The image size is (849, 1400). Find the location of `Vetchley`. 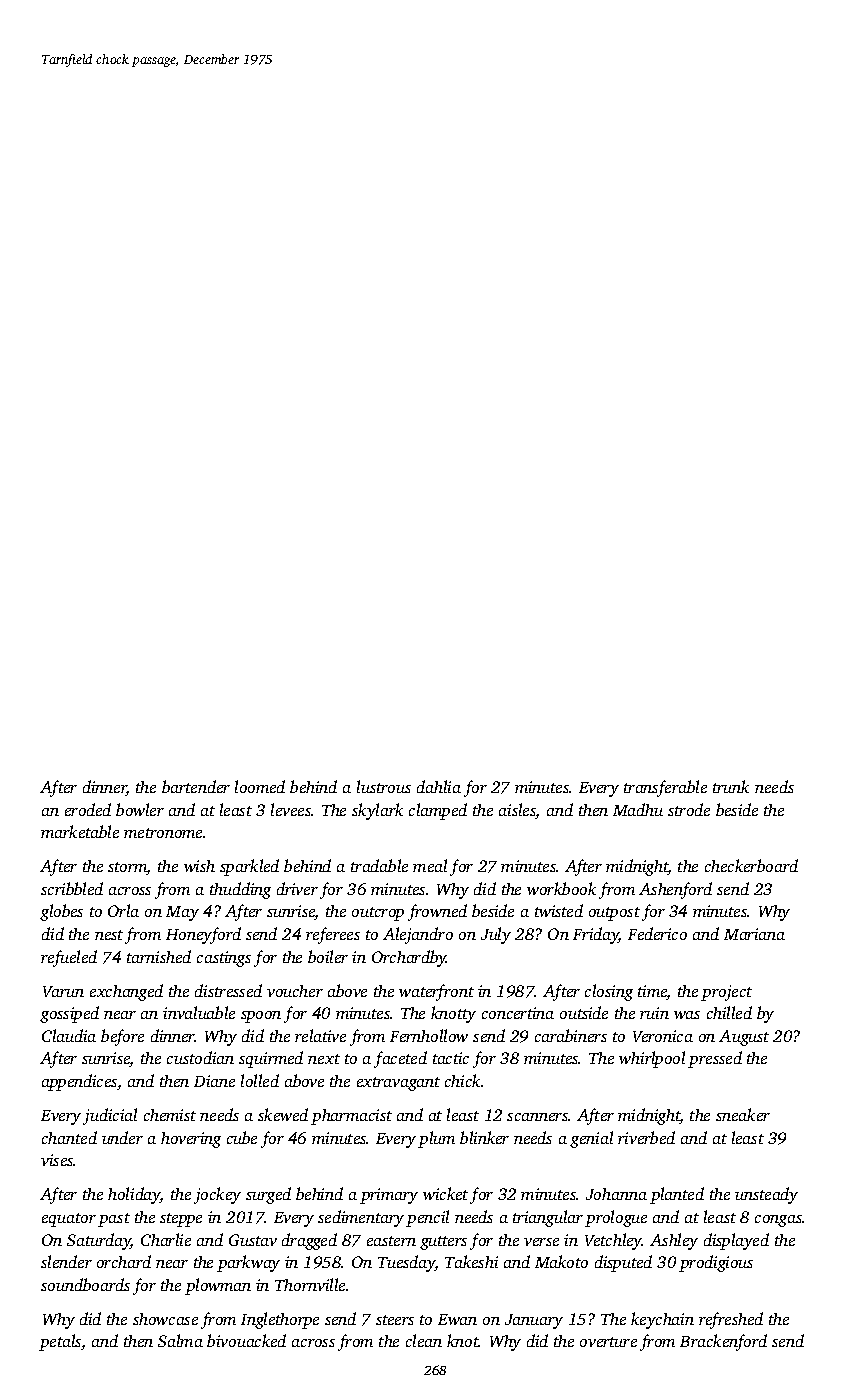

Vetchley is located at coordinates (613, 1241).
